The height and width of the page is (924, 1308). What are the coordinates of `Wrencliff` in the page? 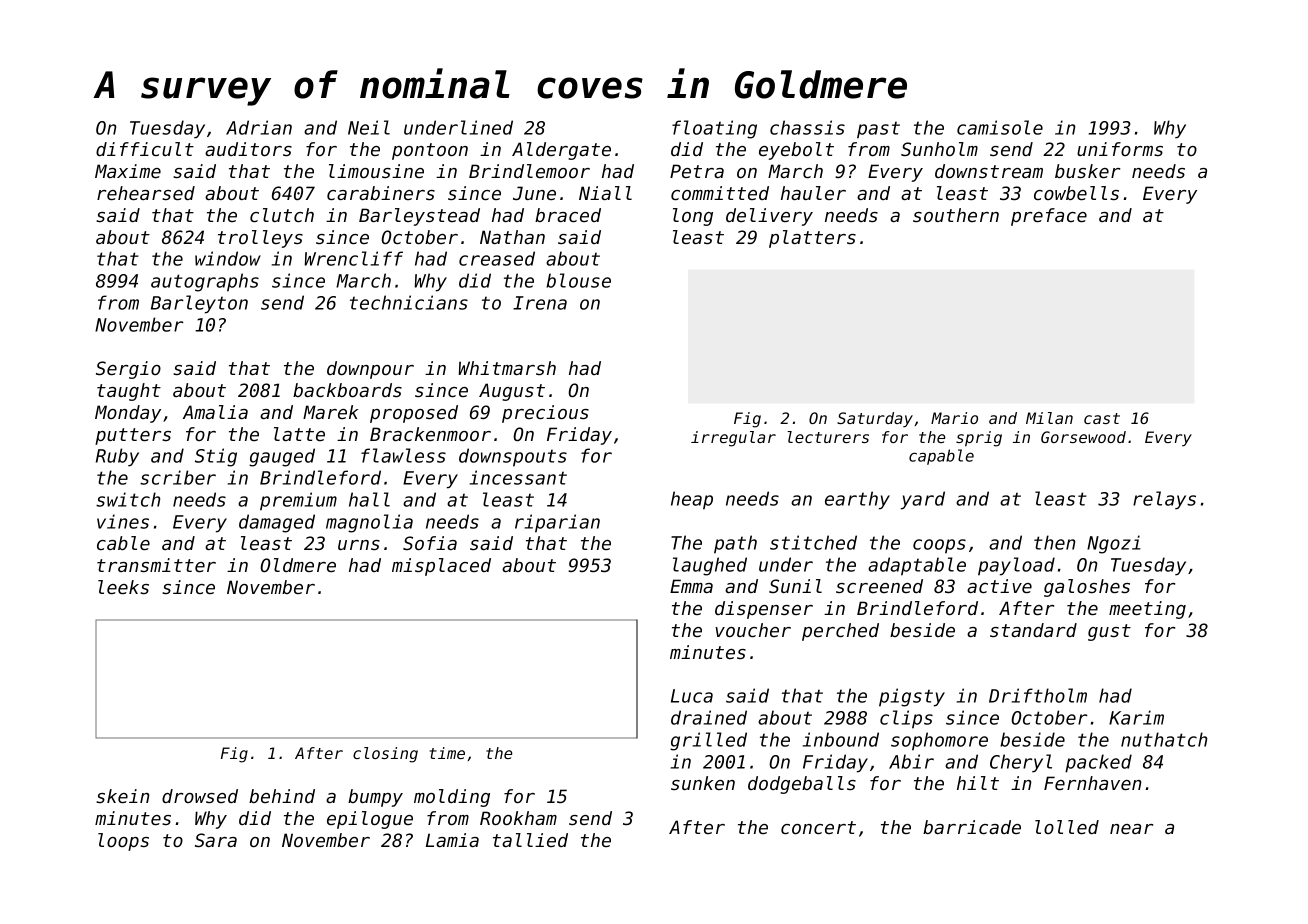 It's located at (354, 258).
